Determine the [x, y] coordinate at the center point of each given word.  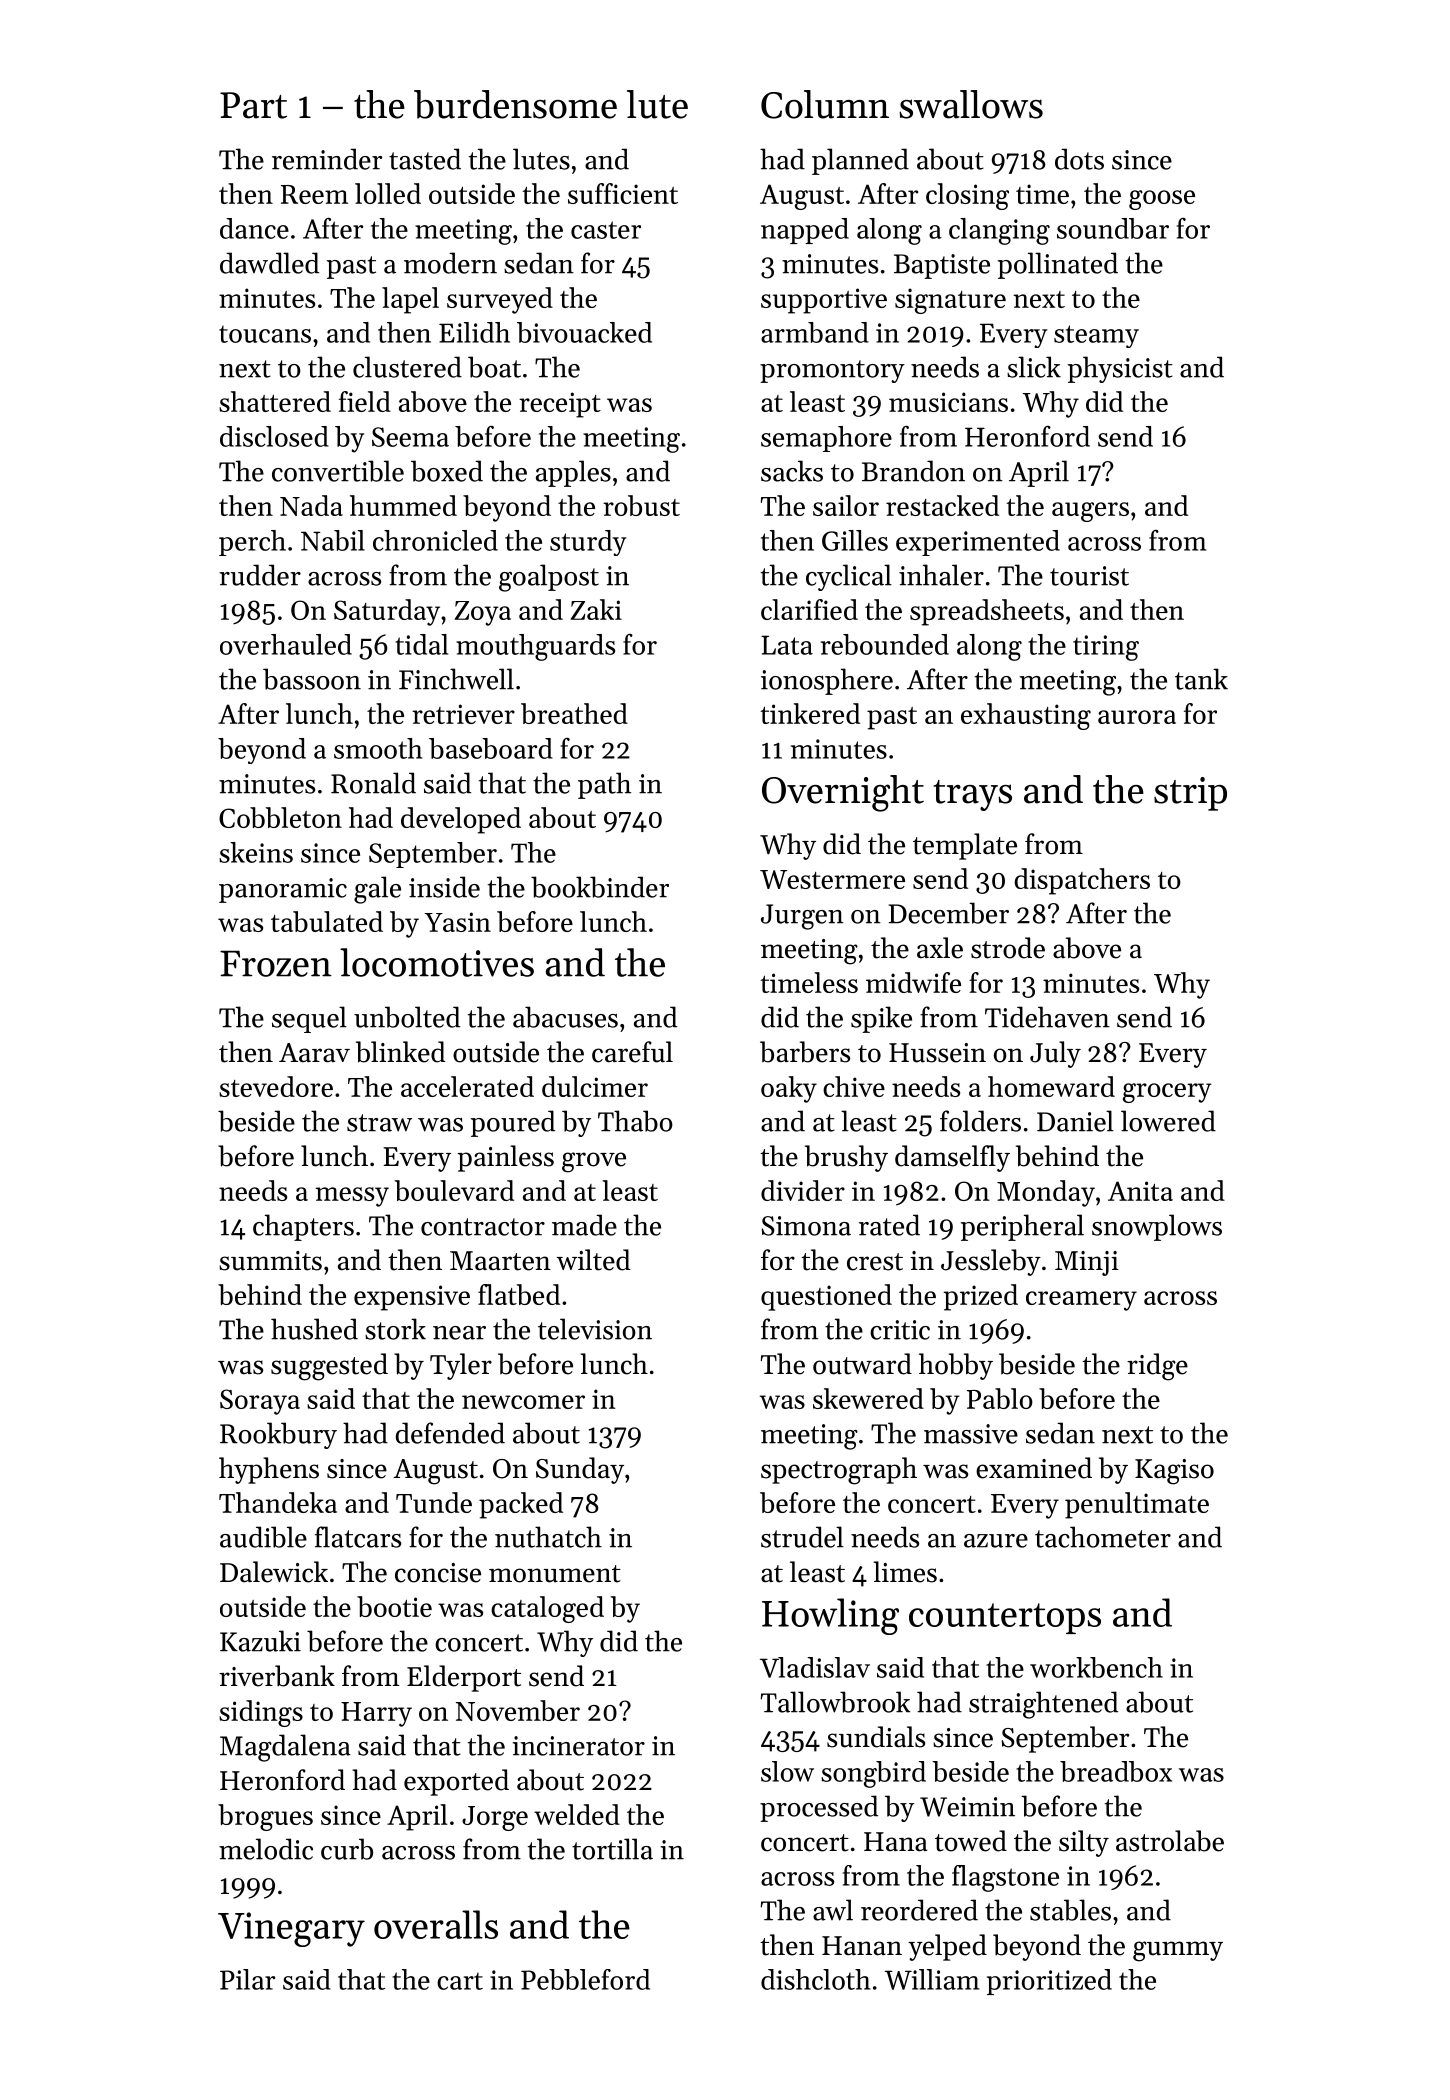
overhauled [286, 644]
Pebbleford [585, 1979]
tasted [425, 159]
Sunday [580, 1470]
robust [641, 505]
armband [815, 332]
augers [1090, 512]
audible [263, 1537]
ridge [1157, 1367]
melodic [266, 1849]
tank [1201, 679]
